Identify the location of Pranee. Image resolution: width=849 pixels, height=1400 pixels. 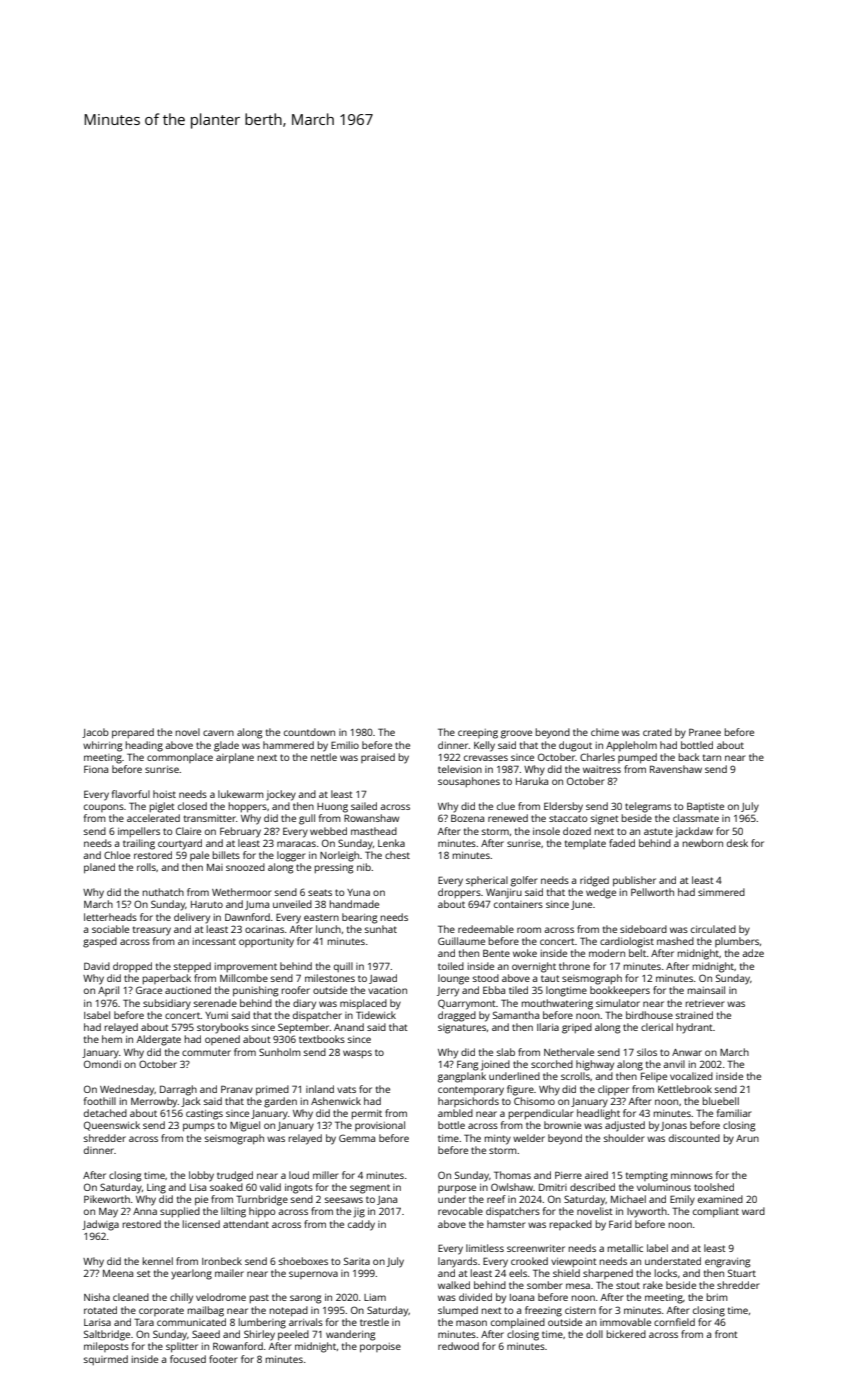
(705, 732).
